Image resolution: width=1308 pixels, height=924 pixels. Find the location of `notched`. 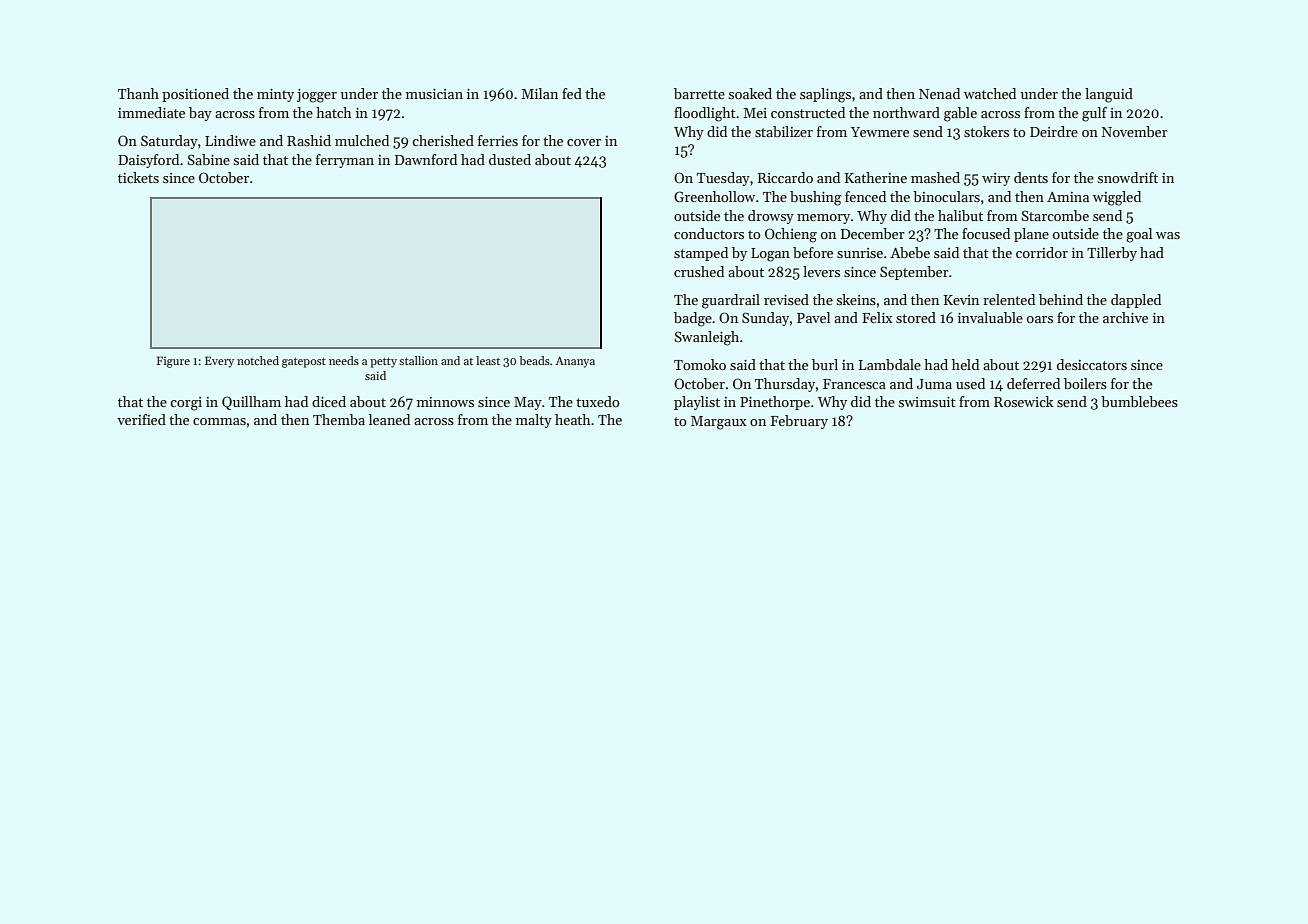

notched is located at coordinates (258, 360).
